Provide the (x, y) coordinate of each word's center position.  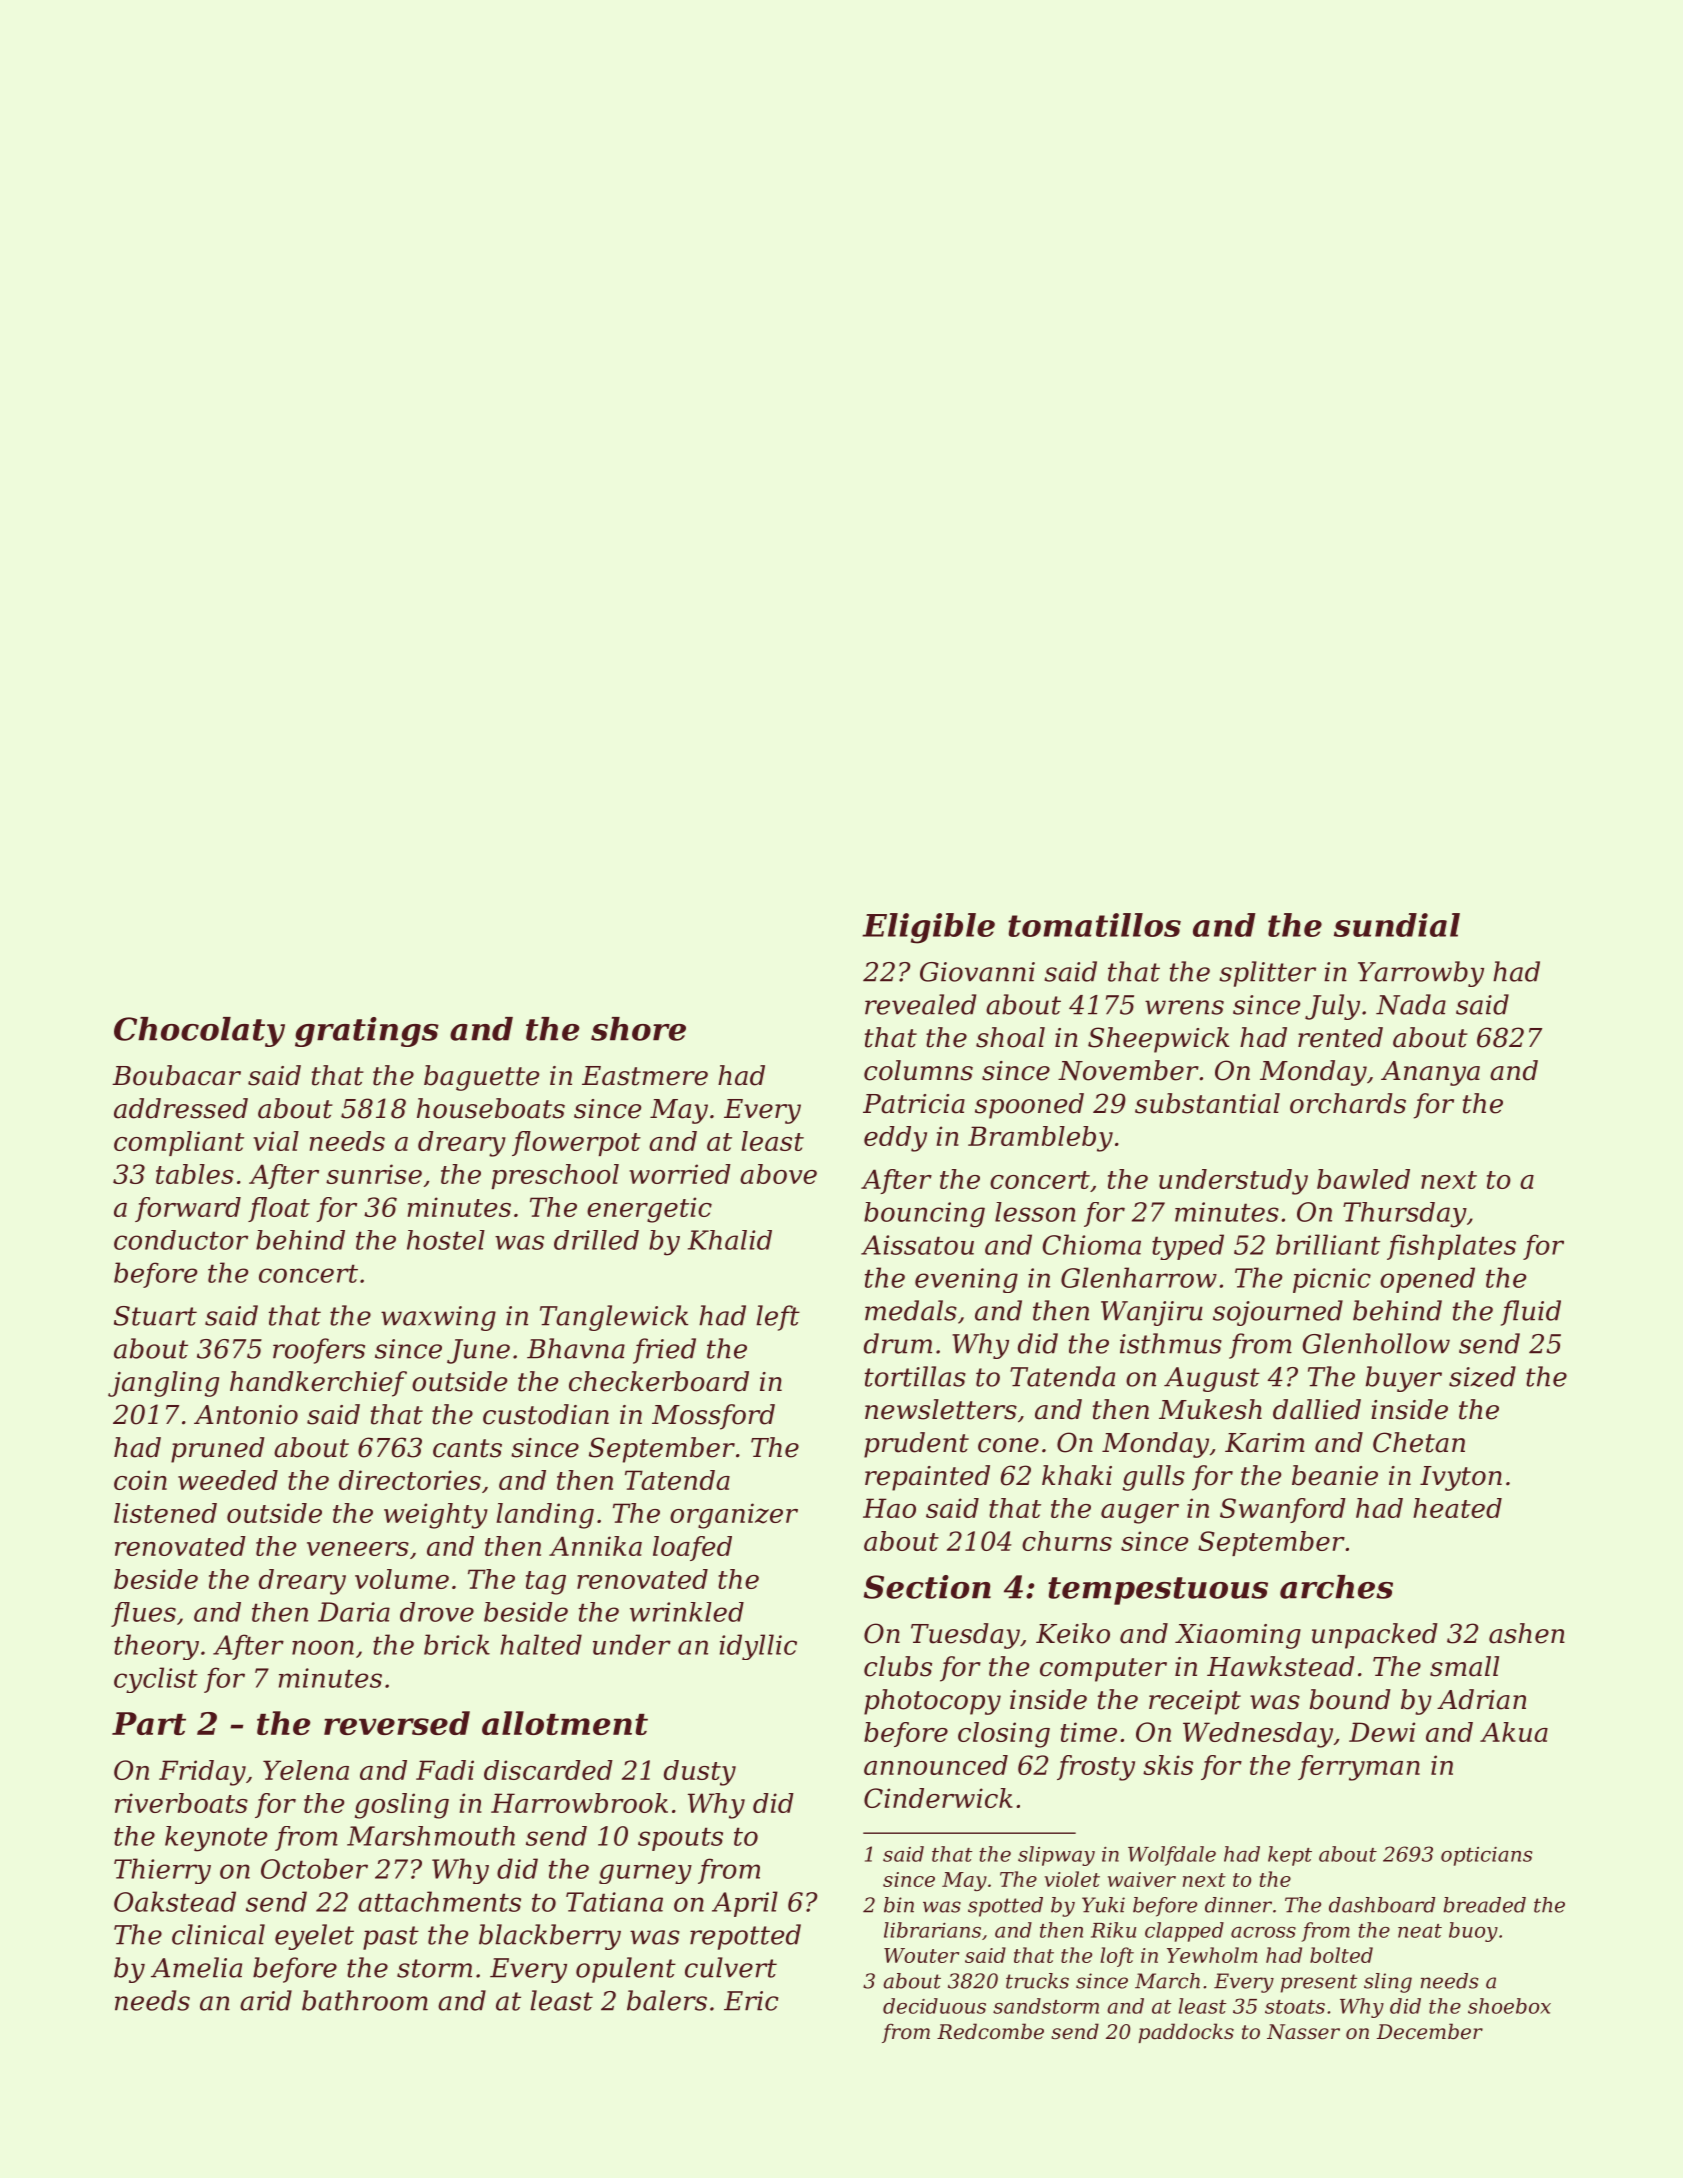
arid (266, 2000)
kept (1290, 1856)
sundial (1397, 925)
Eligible (928, 928)
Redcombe (990, 2031)
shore (638, 1029)
